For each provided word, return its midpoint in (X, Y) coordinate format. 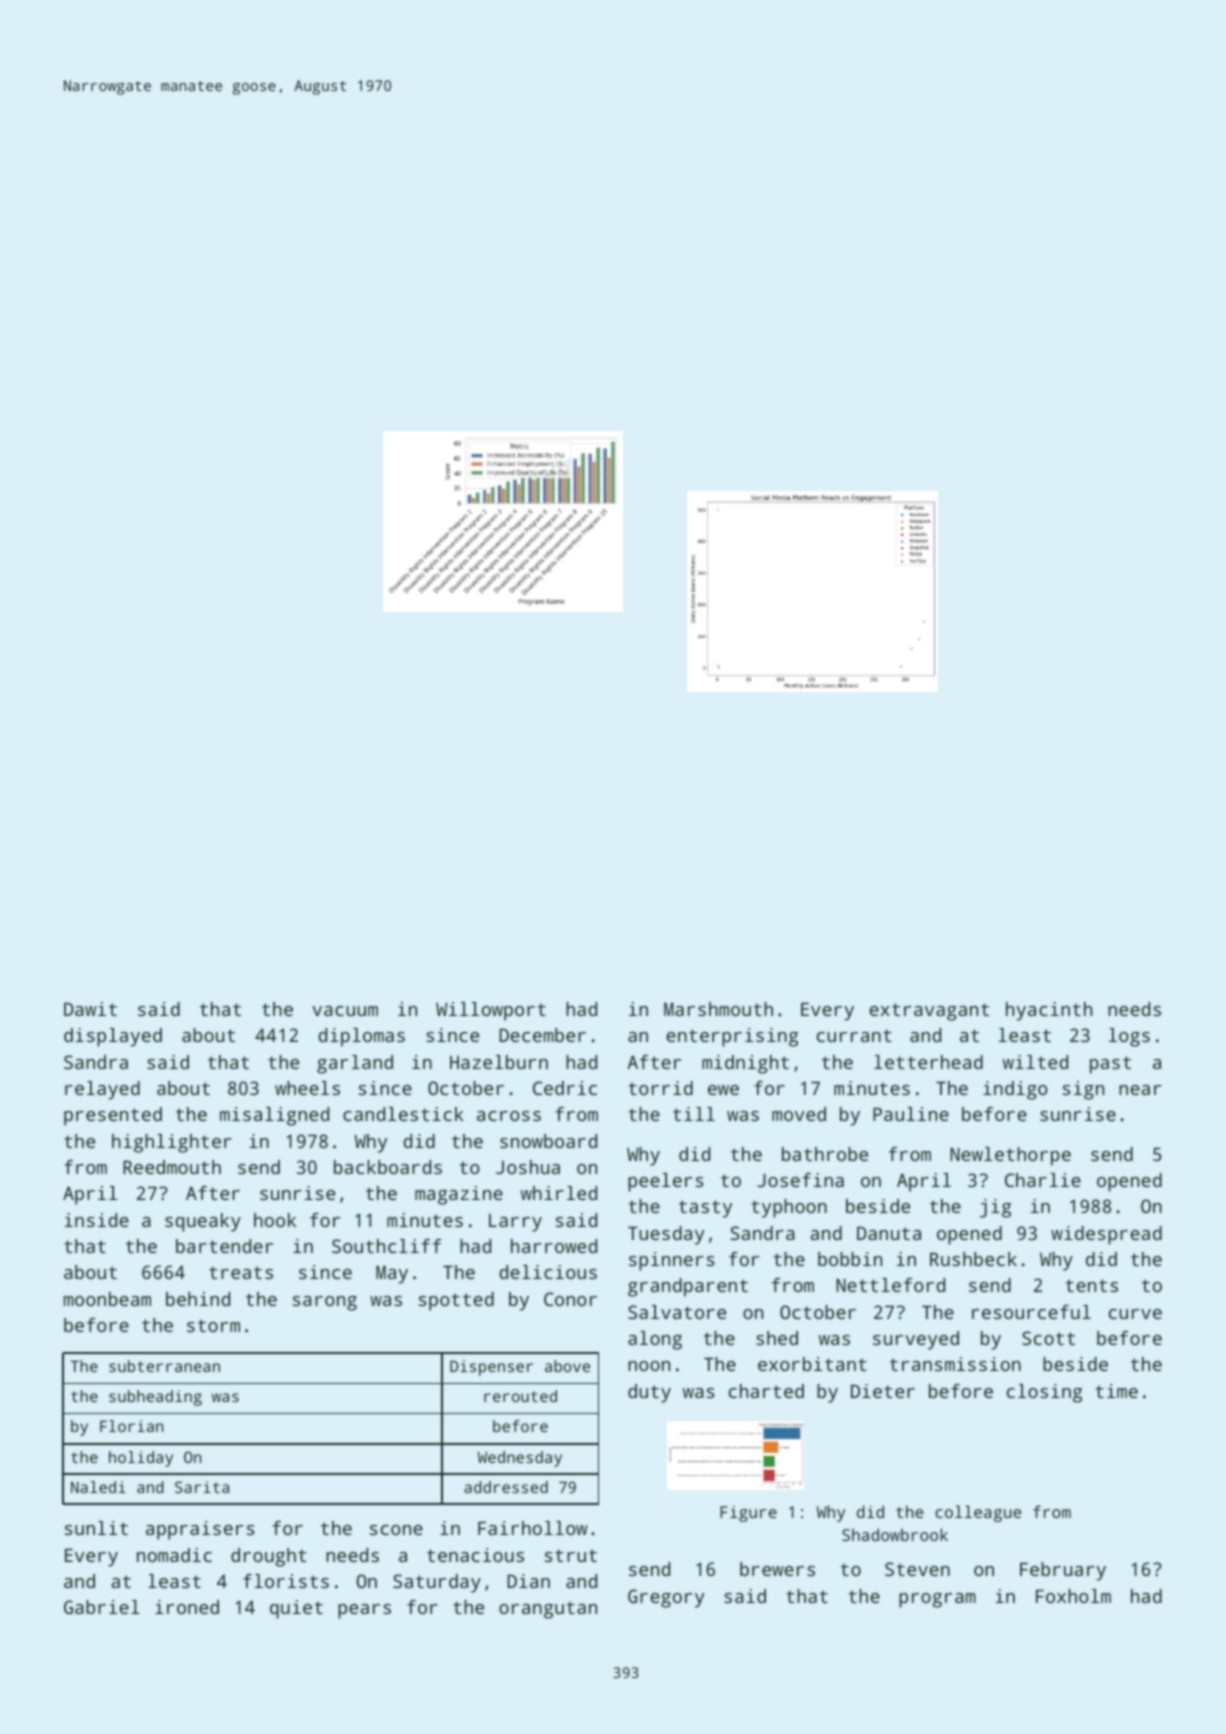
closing (1044, 1393)
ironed (187, 1607)
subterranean (164, 1366)
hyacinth (1049, 1011)
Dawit (90, 1009)
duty (649, 1393)
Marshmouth (718, 1009)
